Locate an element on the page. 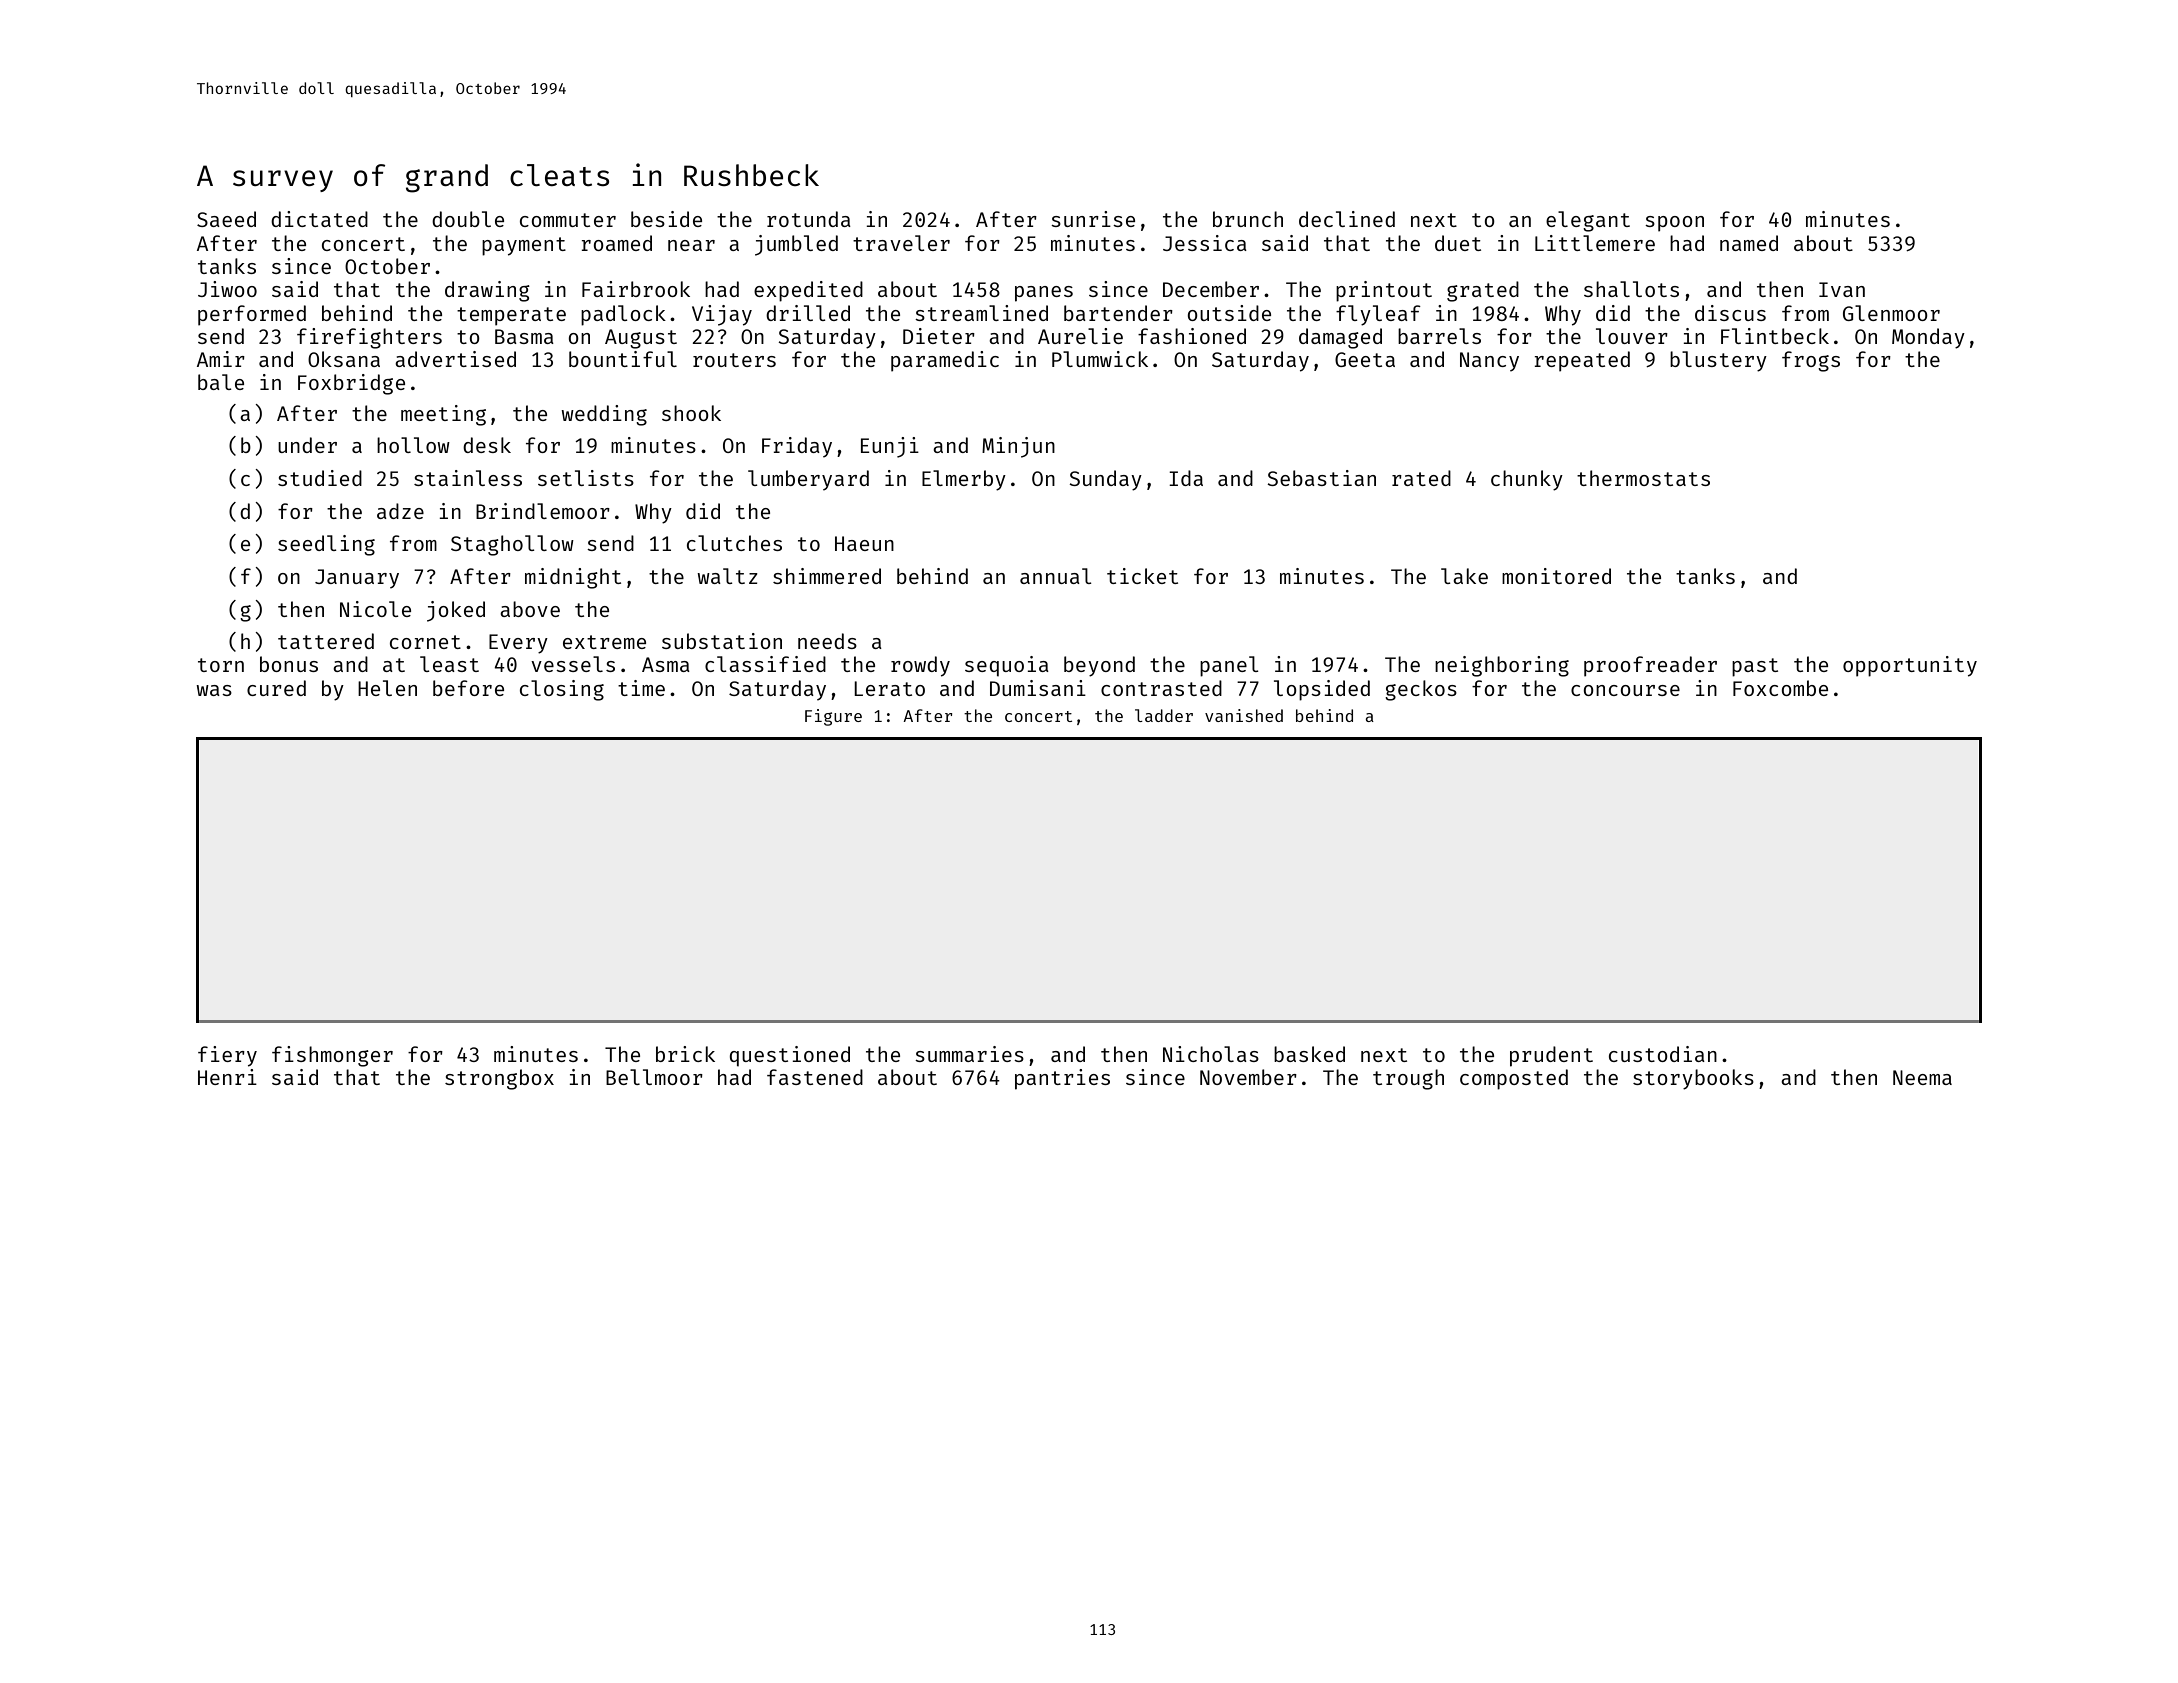  cured is located at coordinates (276, 688).
